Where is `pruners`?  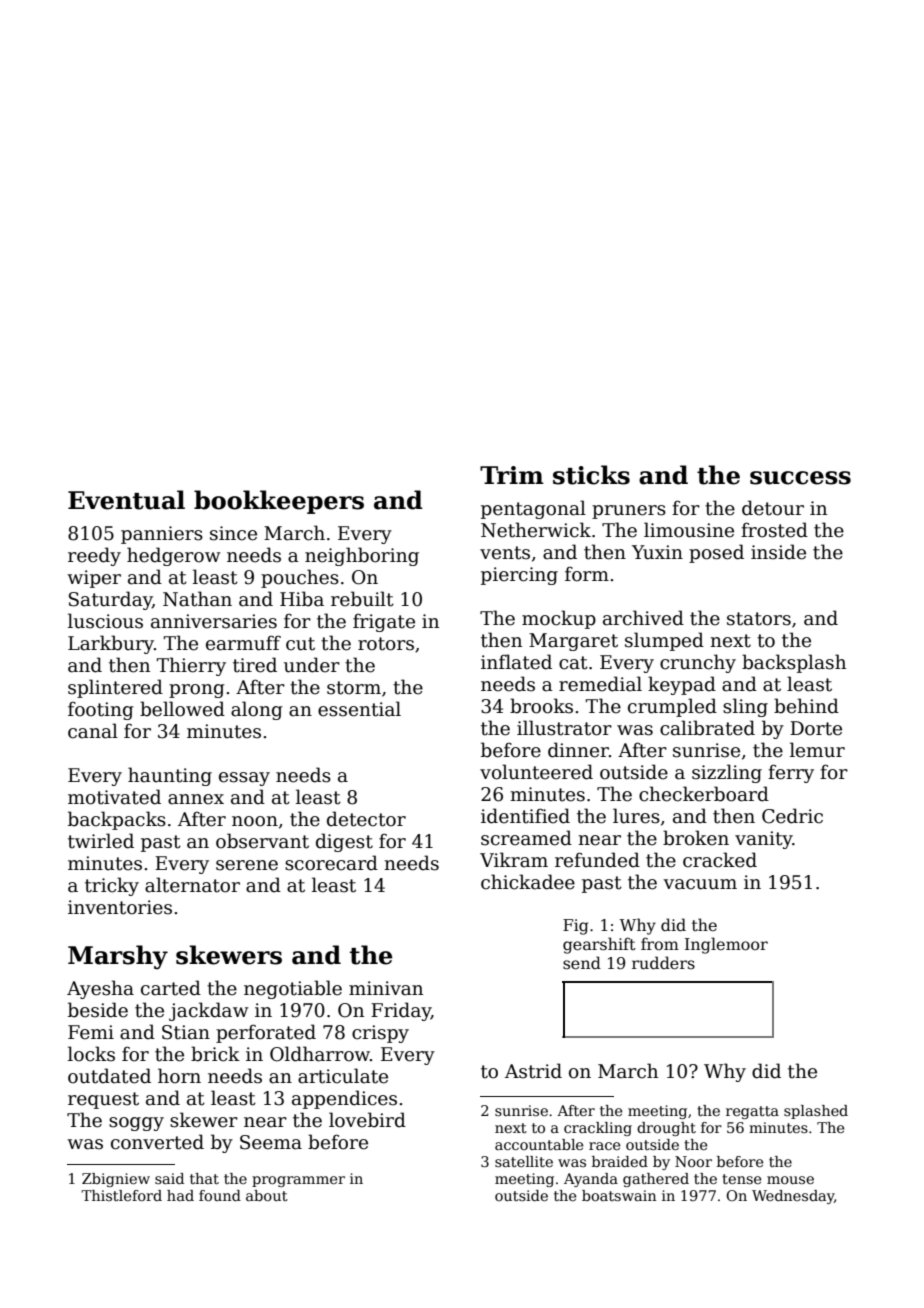
pruners is located at coordinates (629, 512).
